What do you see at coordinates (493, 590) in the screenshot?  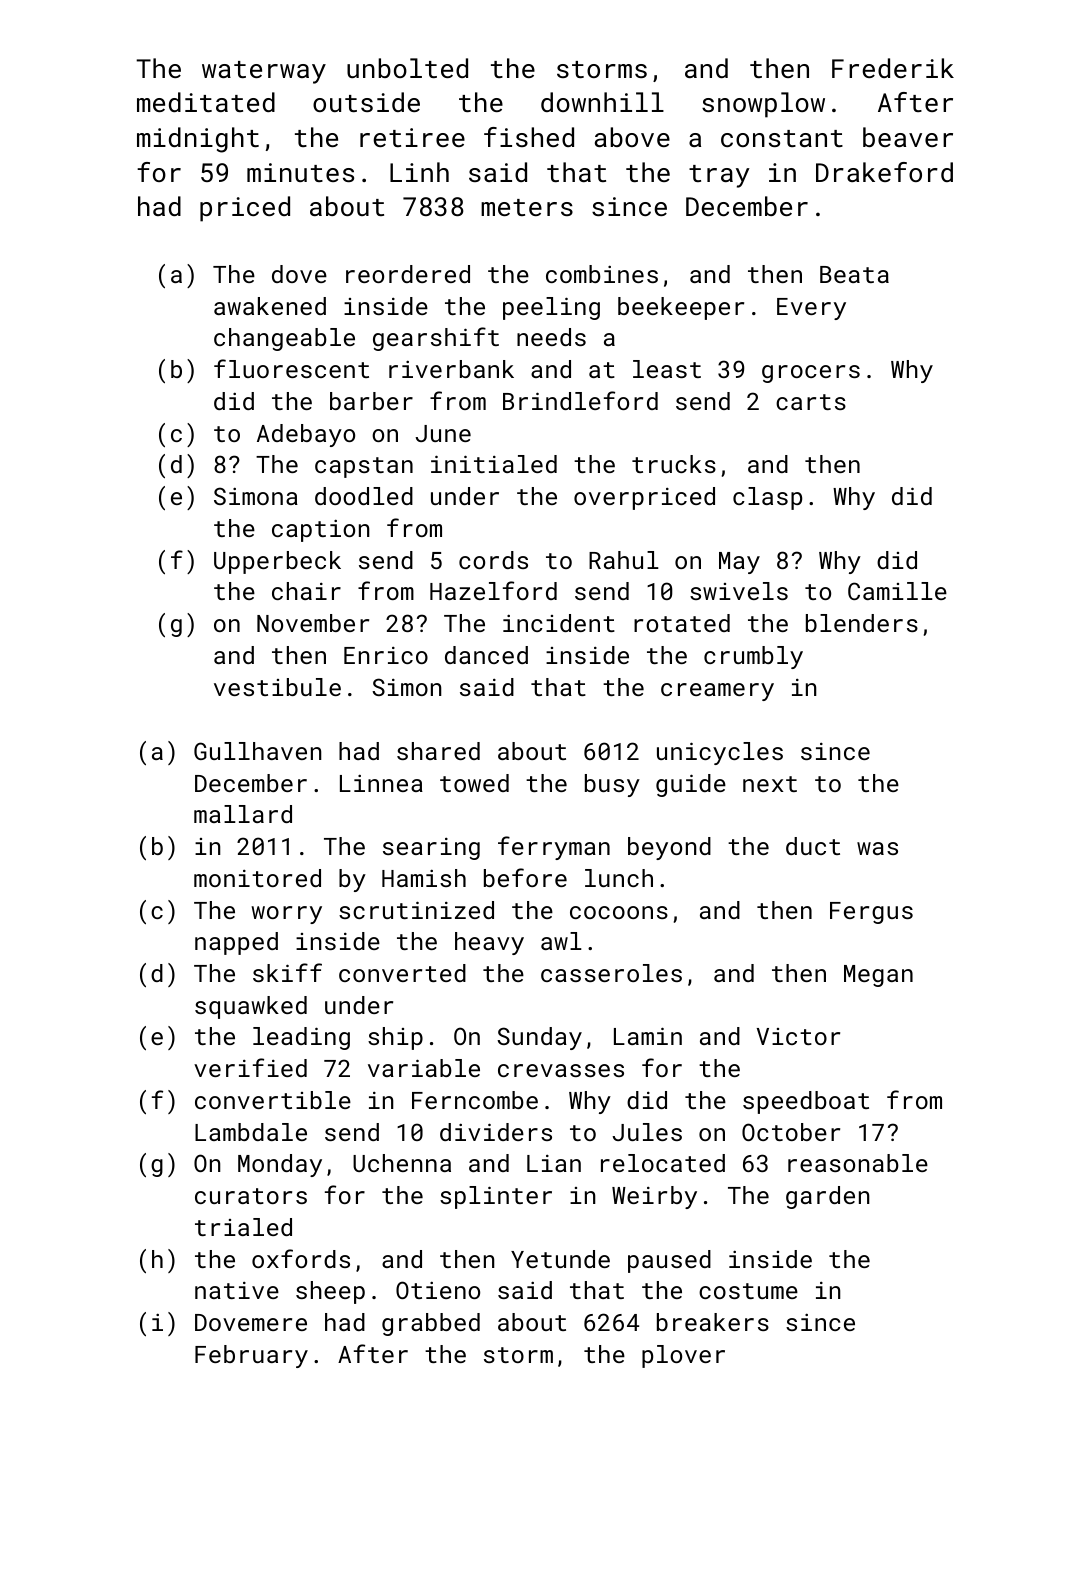 I see `Hazelford` at bounding box center [493, 590].
